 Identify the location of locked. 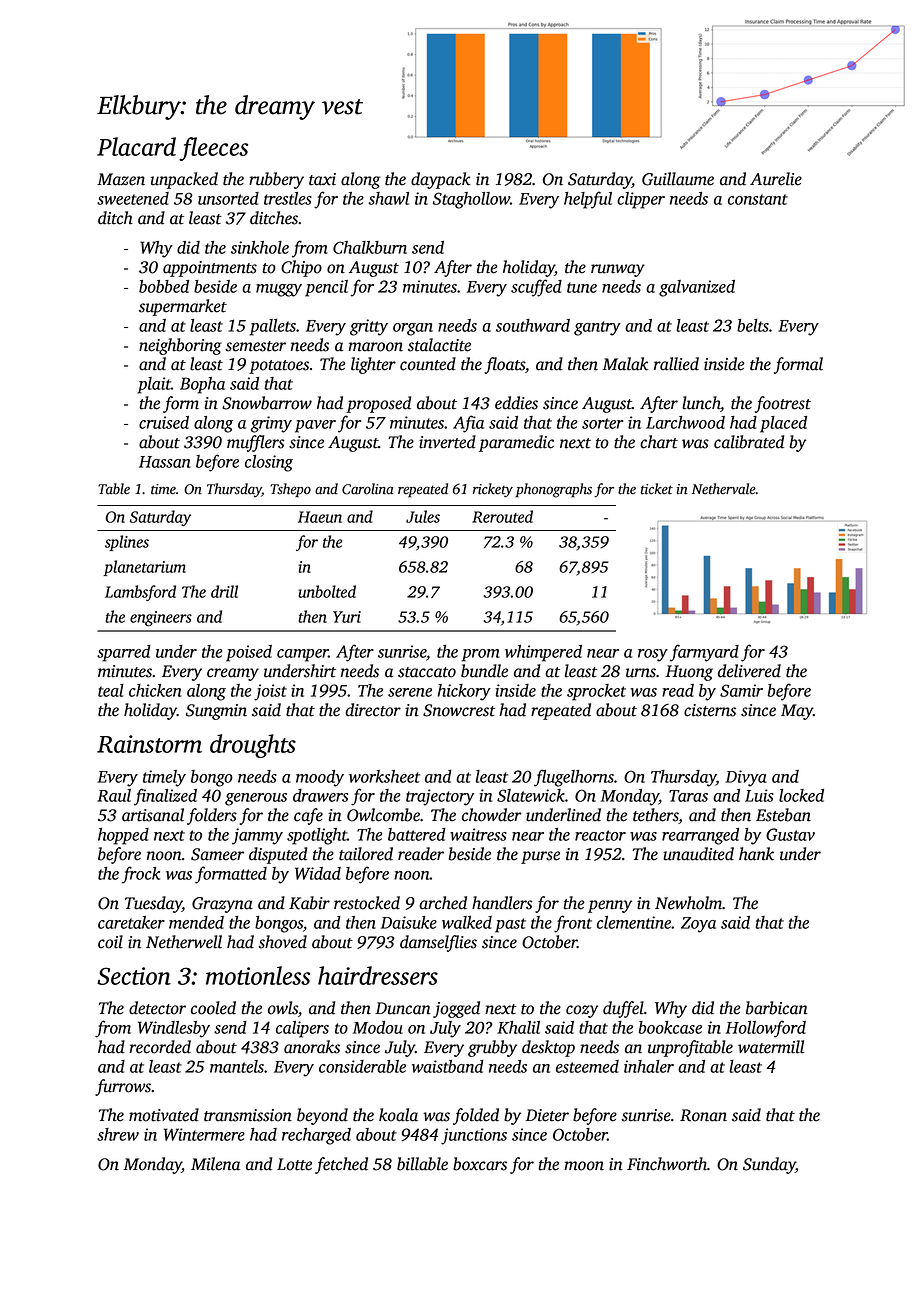
(801, 795).
